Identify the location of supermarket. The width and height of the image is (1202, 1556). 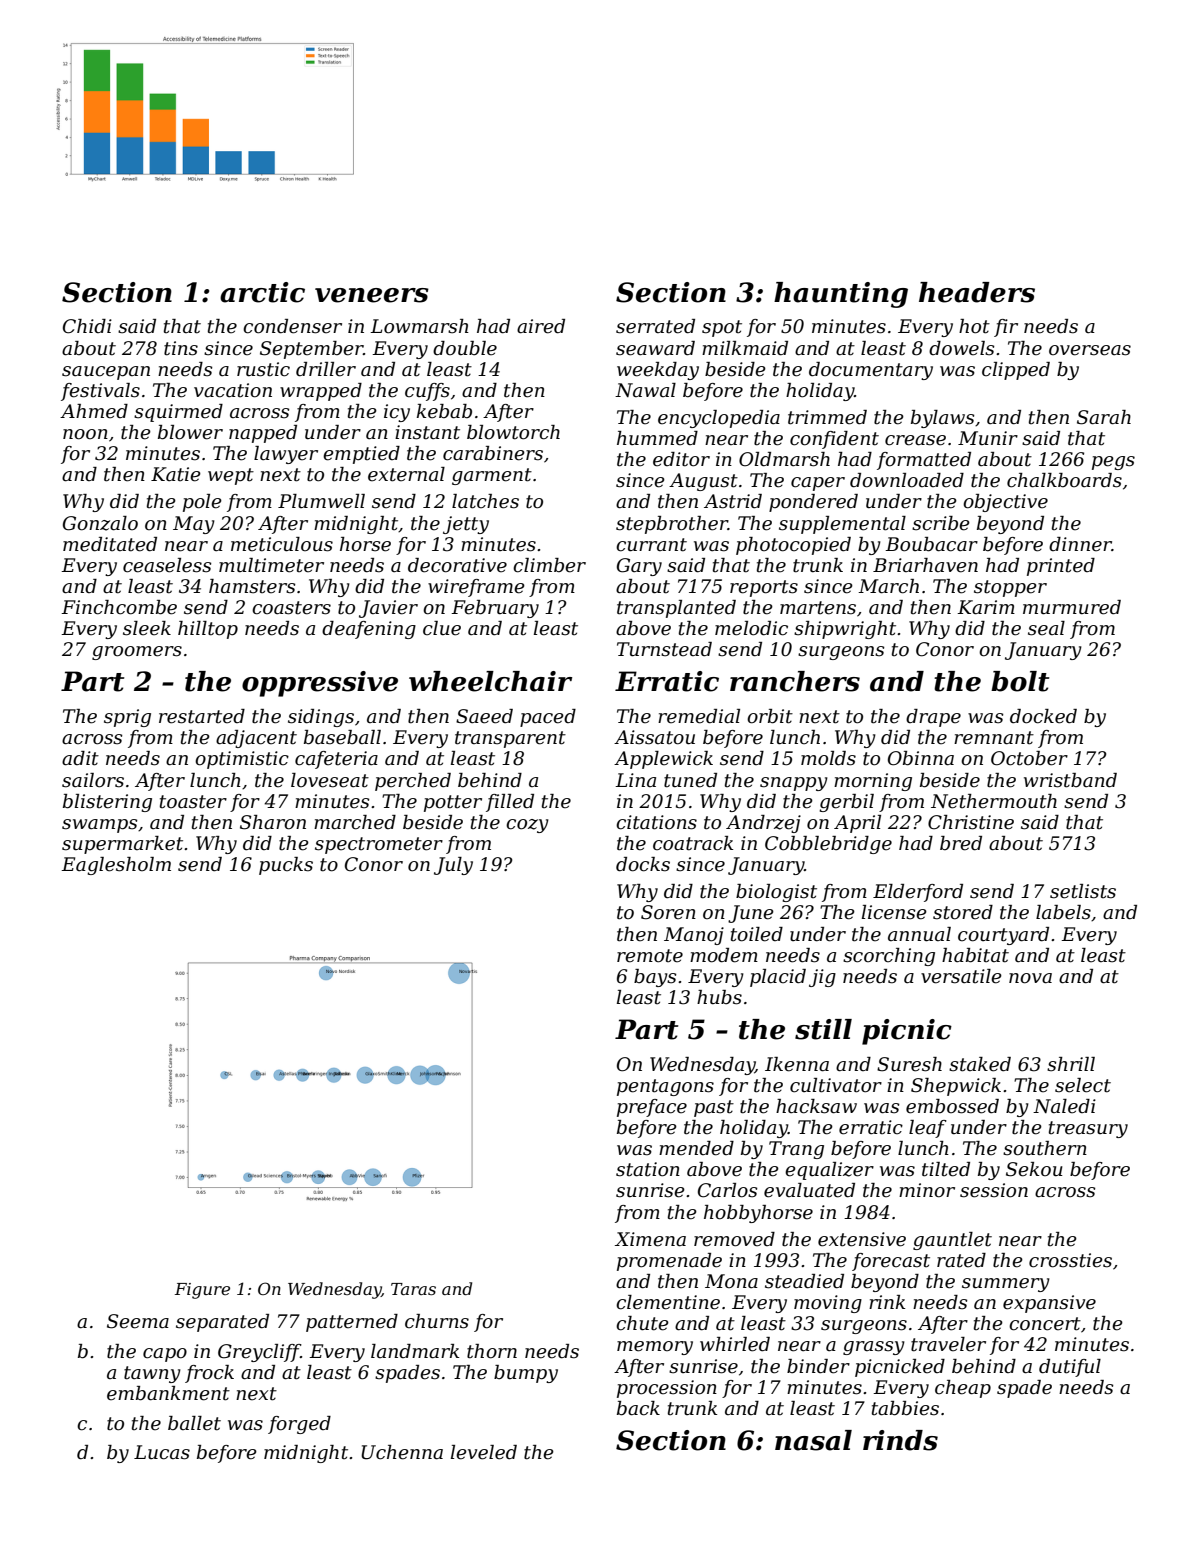
(122, 845).
